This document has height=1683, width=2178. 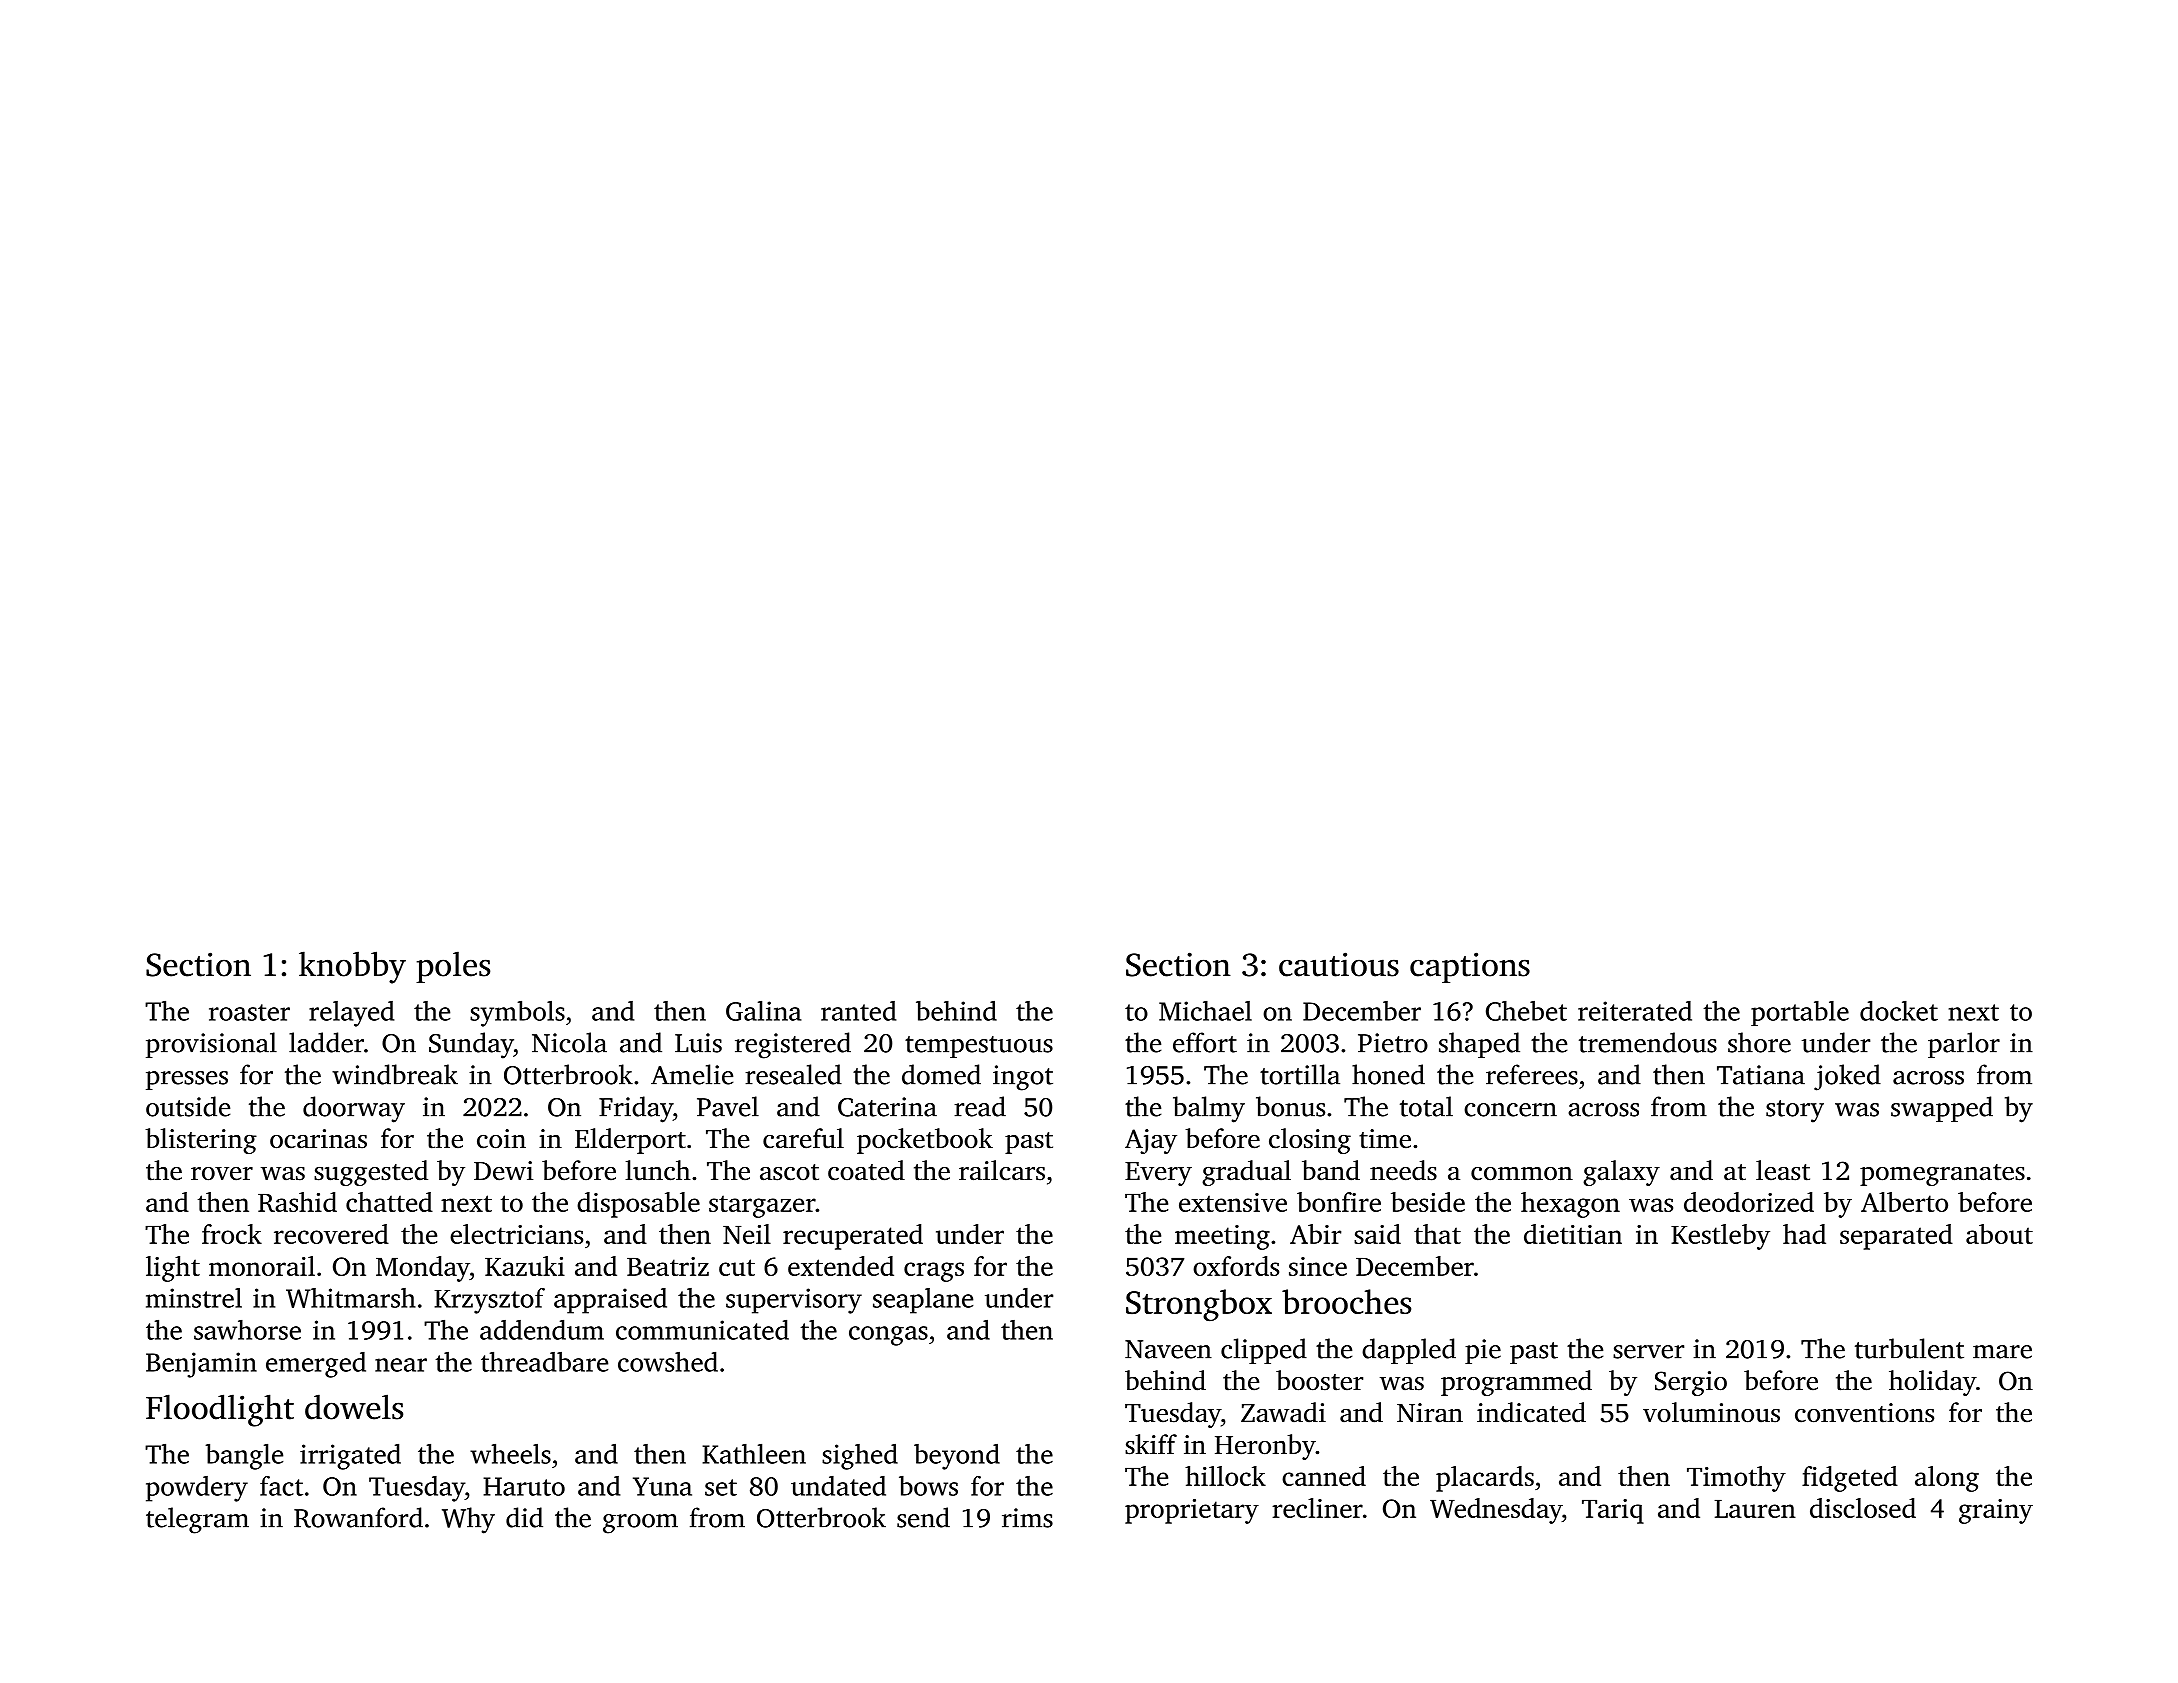 What do you see at coordinates (1755, 1509) in the document?
I see `Lauren` at bounding box center [1755, 1509].
